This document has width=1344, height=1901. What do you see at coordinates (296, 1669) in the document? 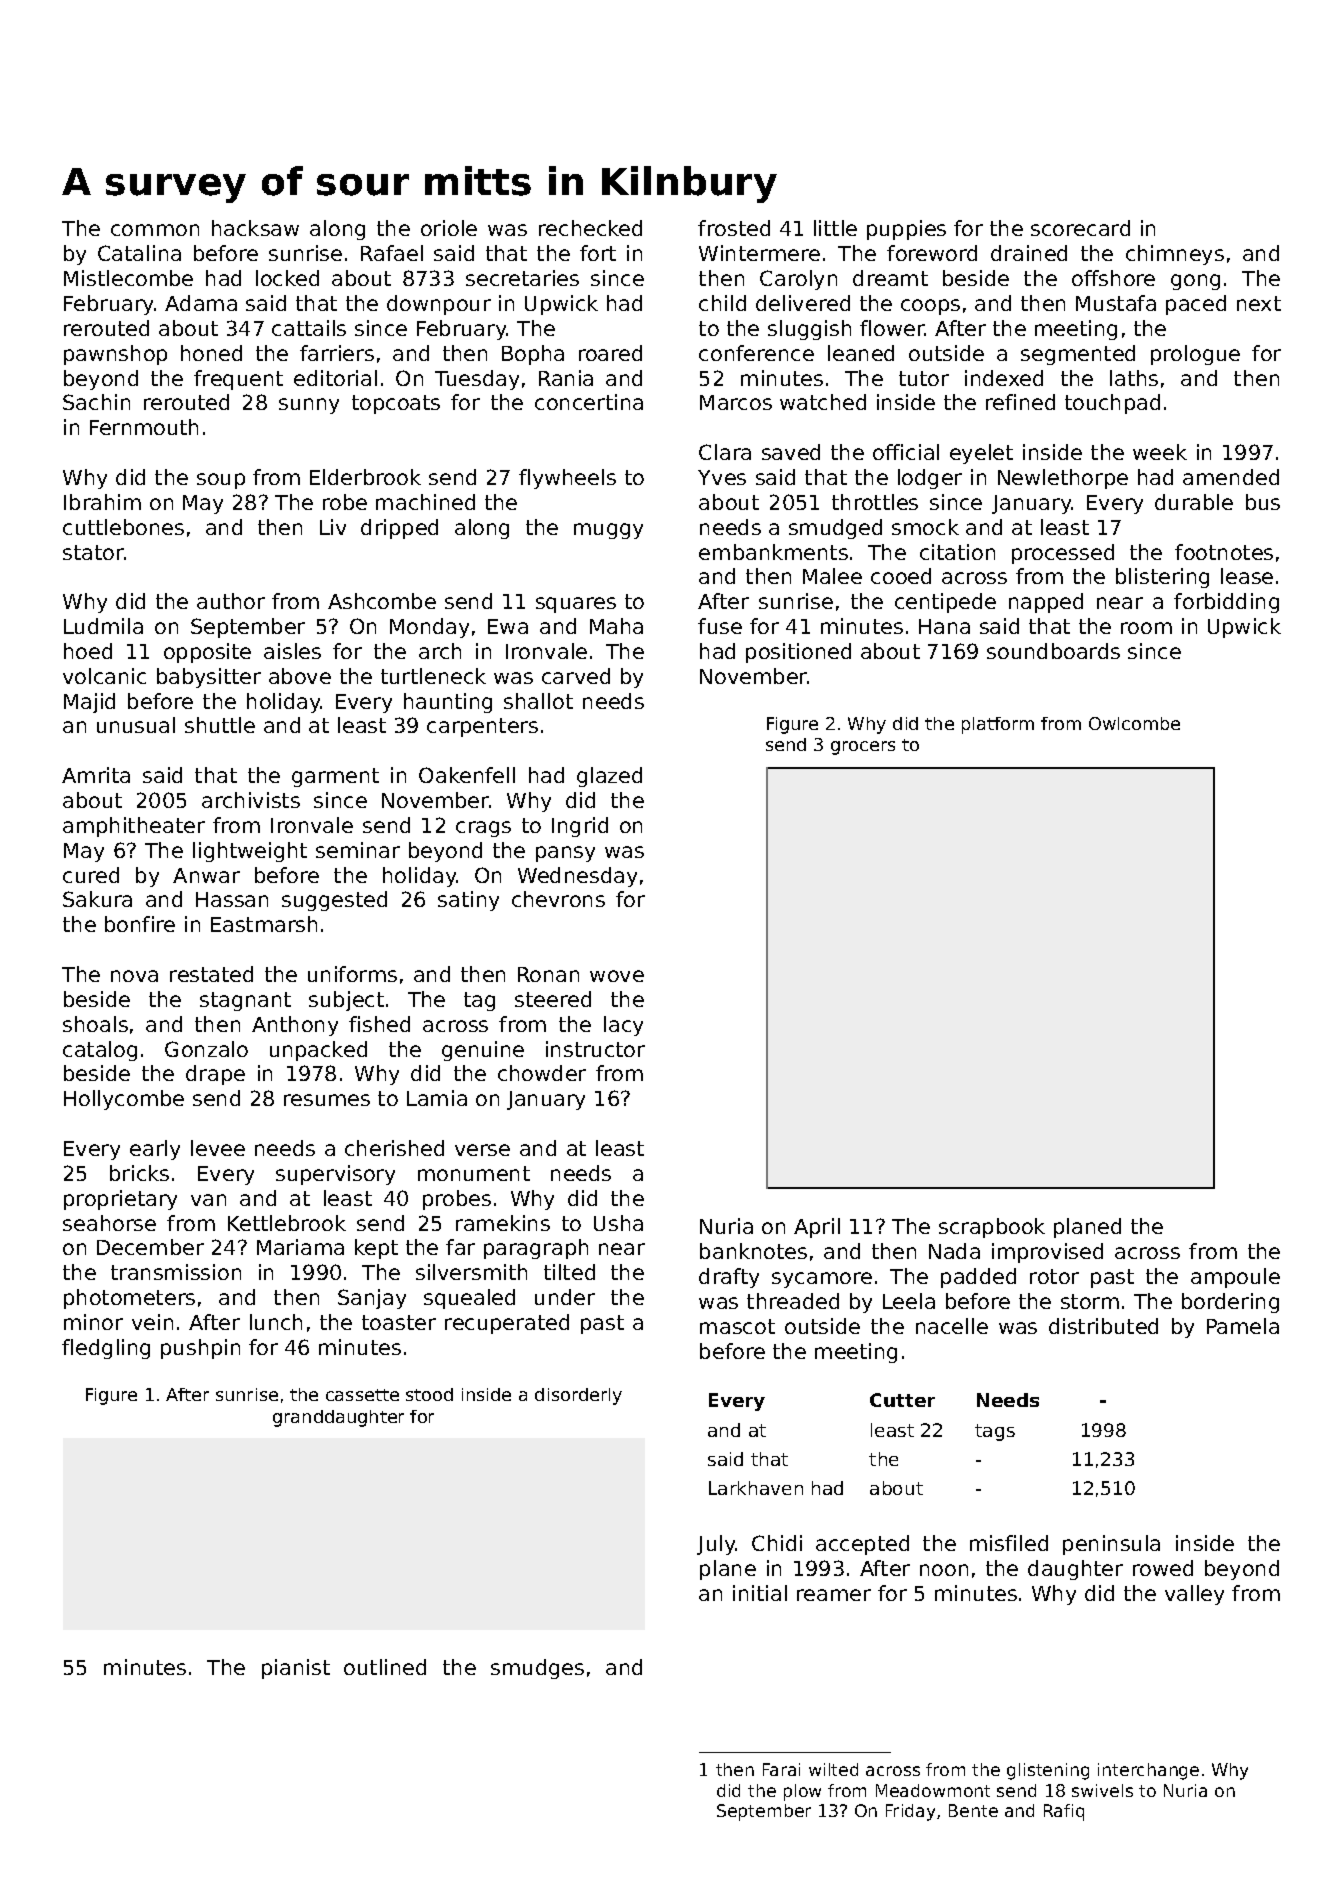
I see `pianist` at bounding box center [296, 1669].
